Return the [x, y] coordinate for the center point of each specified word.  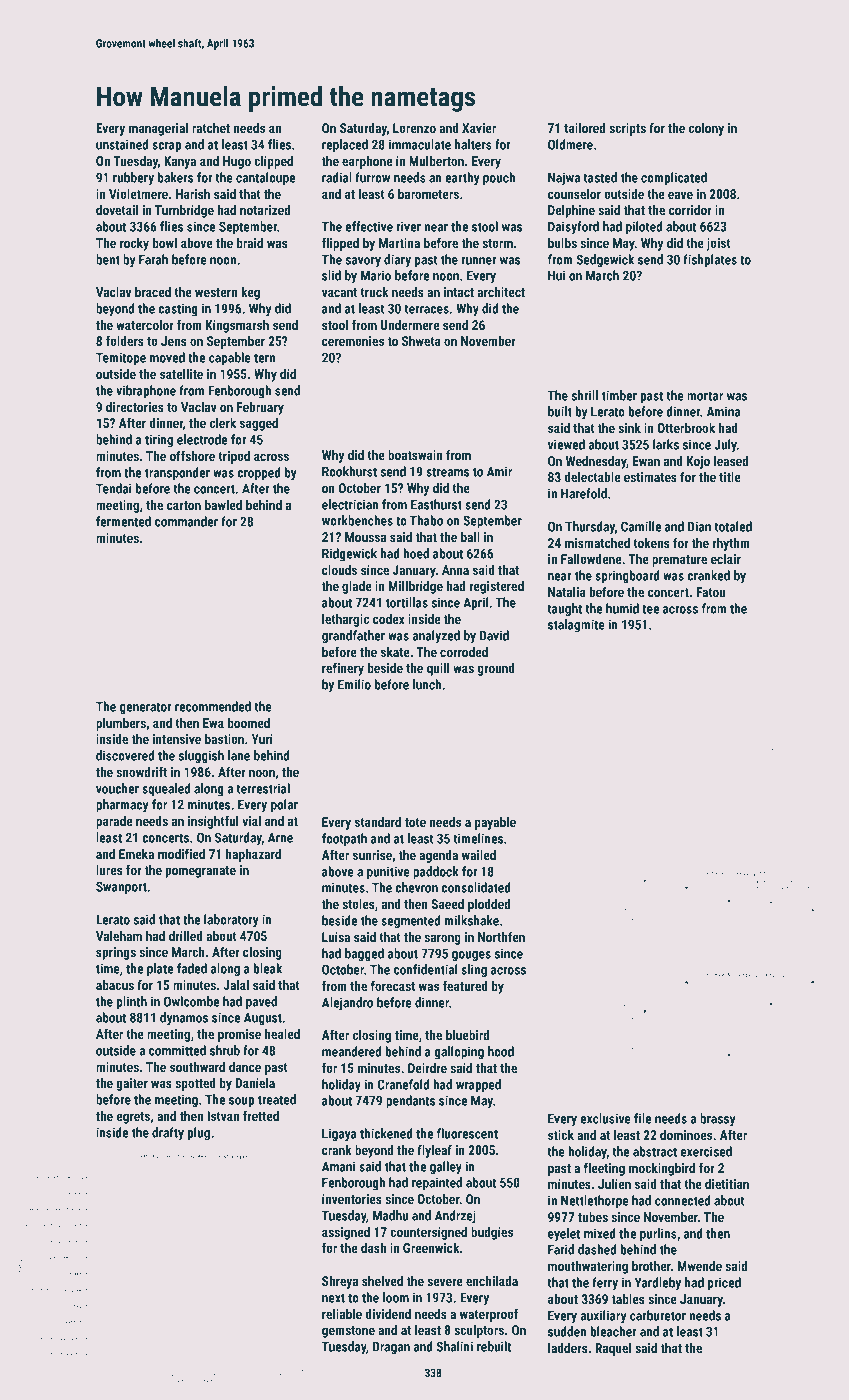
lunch [427, 684]
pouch [499, 179]
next [333, 1298]
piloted [644, 227]
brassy [717, 1119]
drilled [186, 936]
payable [495, 823]
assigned [346, 1233]
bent [108, 259]
